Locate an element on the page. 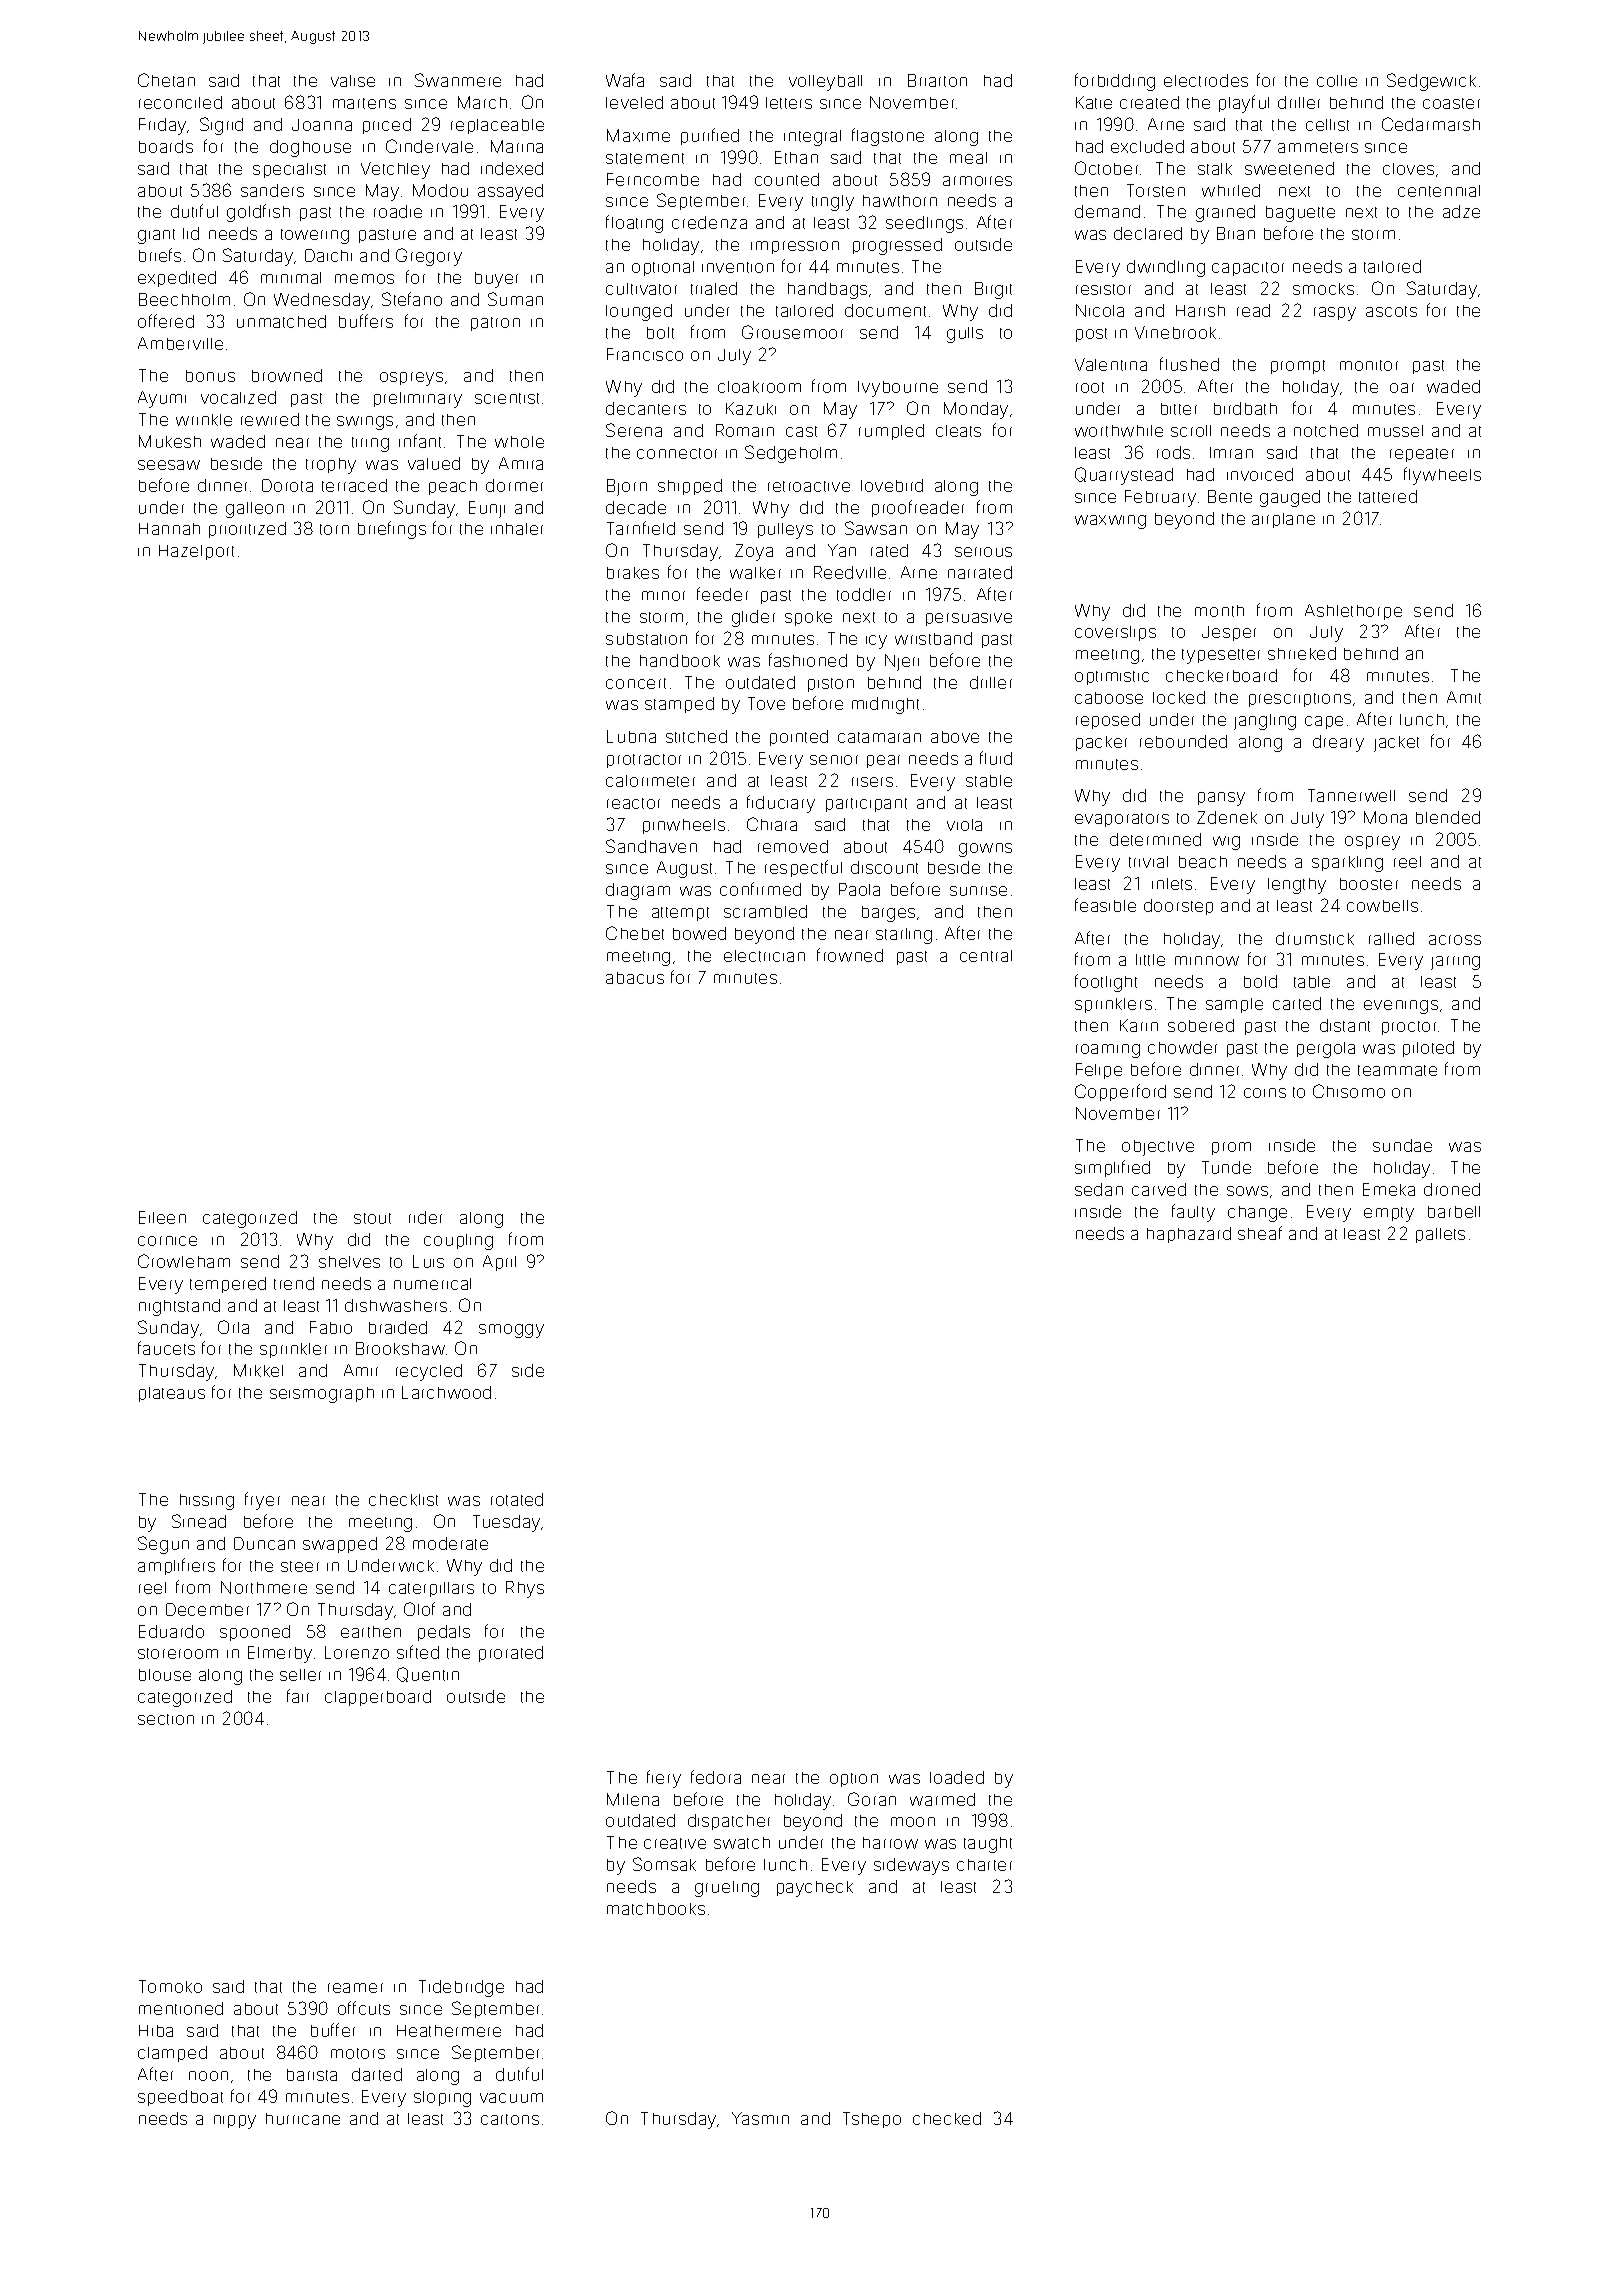 The width and height of the image is (1620, 2292). matchbooks is located at coordinates (656, 1909).
